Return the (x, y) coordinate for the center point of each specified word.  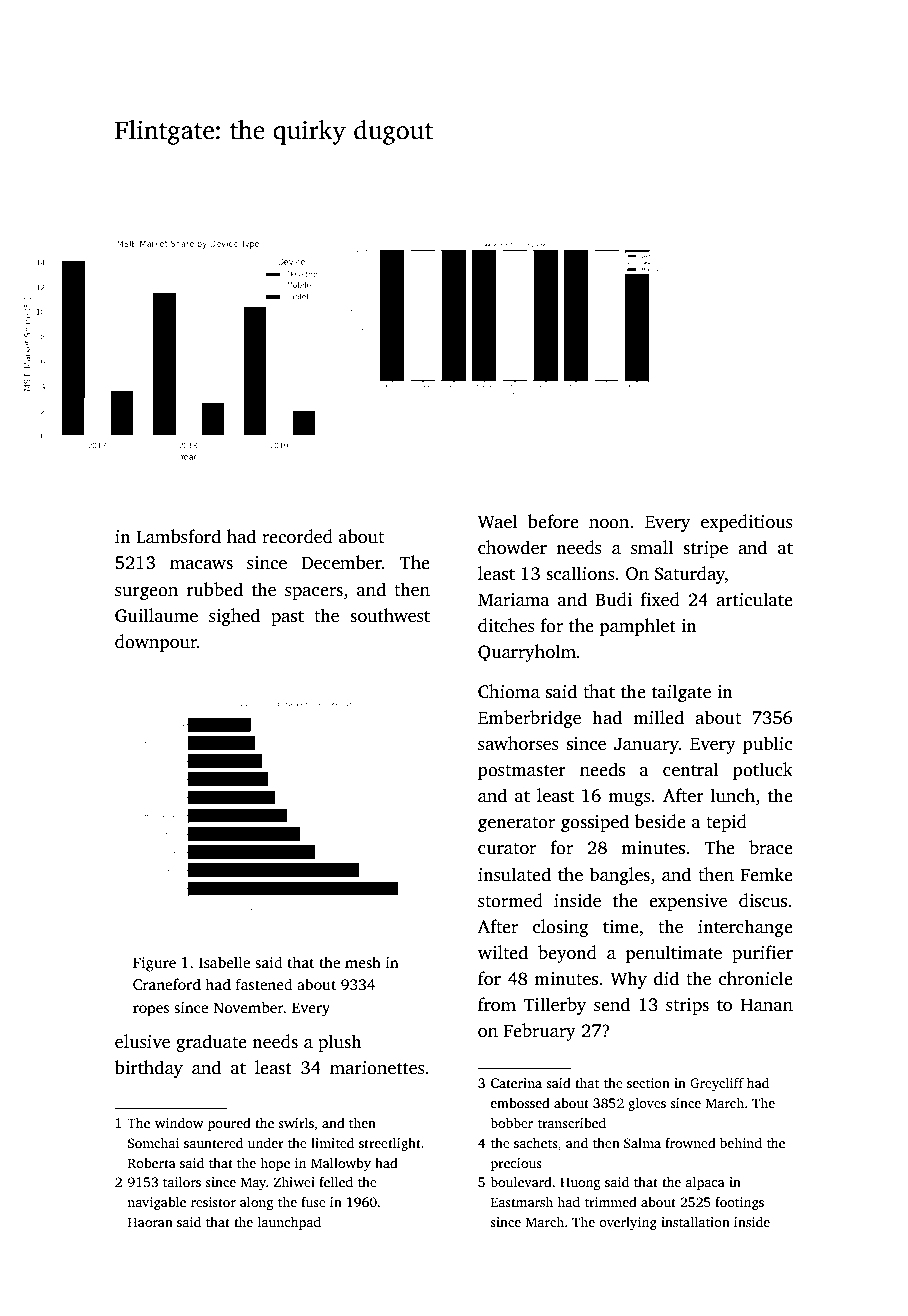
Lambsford (178, 536)
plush (340, 1043)
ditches (506, 625)
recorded (297, 536)
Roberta (152, 1163)
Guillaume (156, 615)
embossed (520, 1103)
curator (507, 849)
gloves (647, 1104)
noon (609, 524)
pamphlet (638, 627)
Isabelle (224, 962)
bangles (619, 876)
